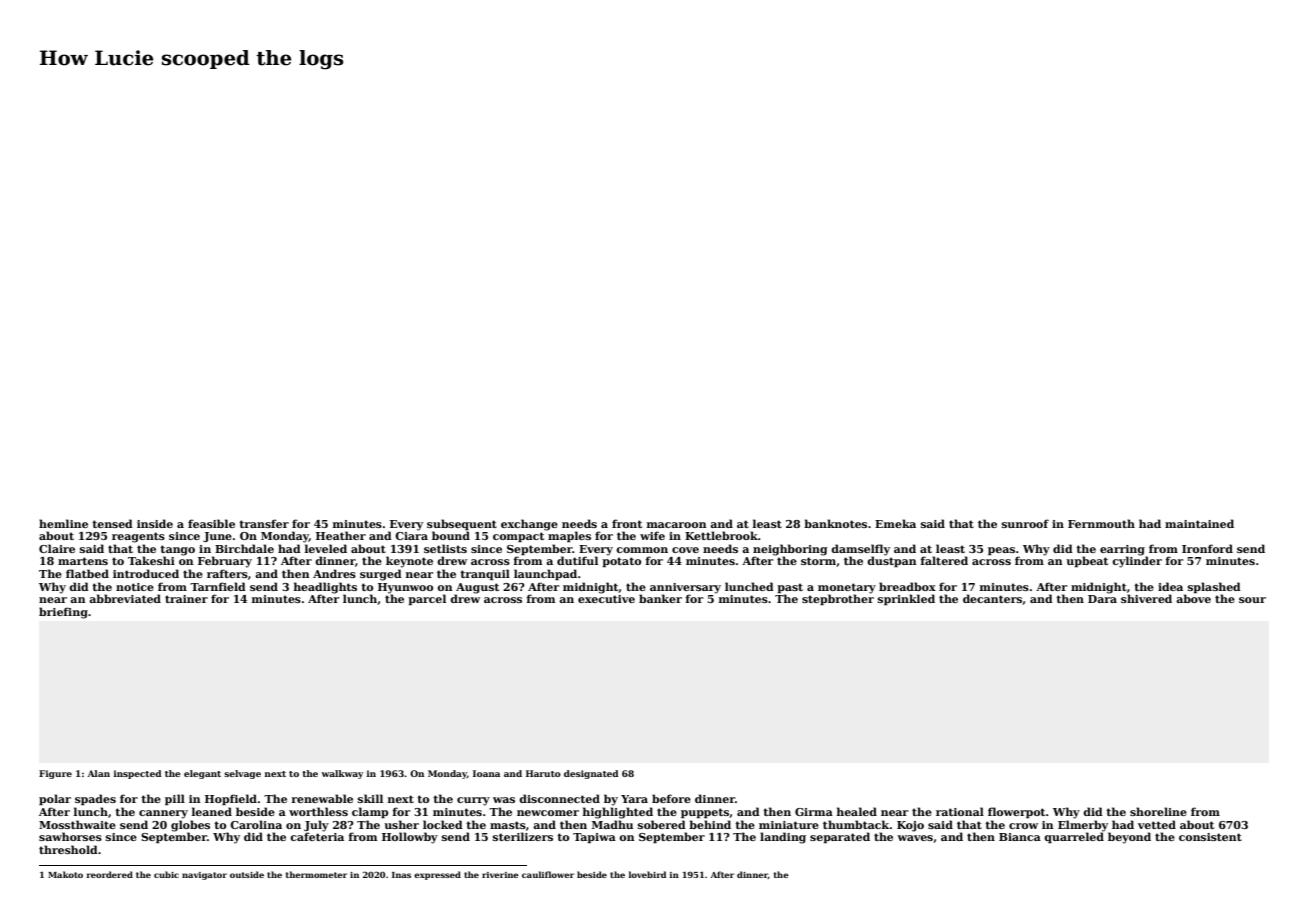  I want to click on neighboring, so click(790, 550).
